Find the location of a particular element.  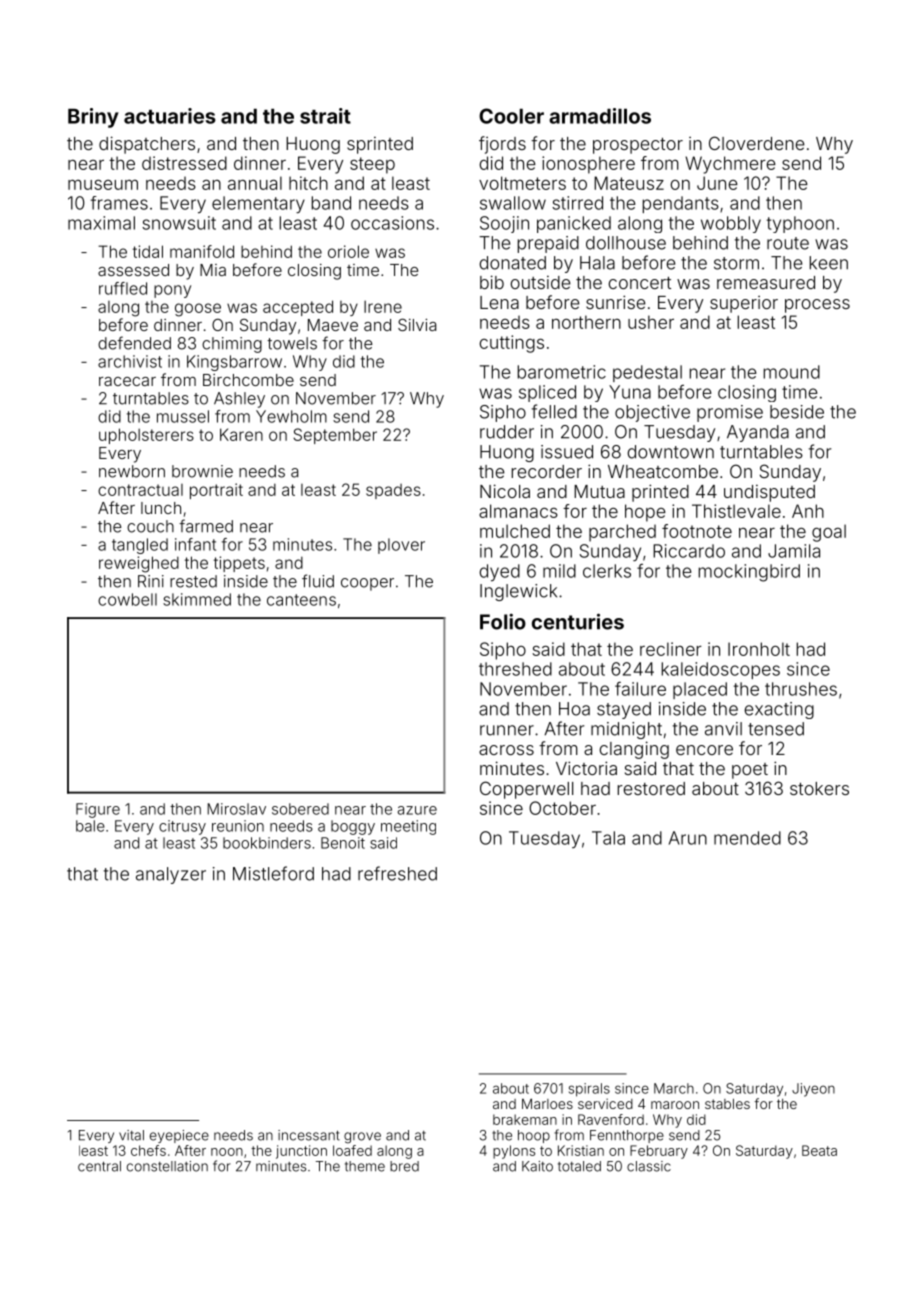

stokers is located at coordinates (819, 788).
